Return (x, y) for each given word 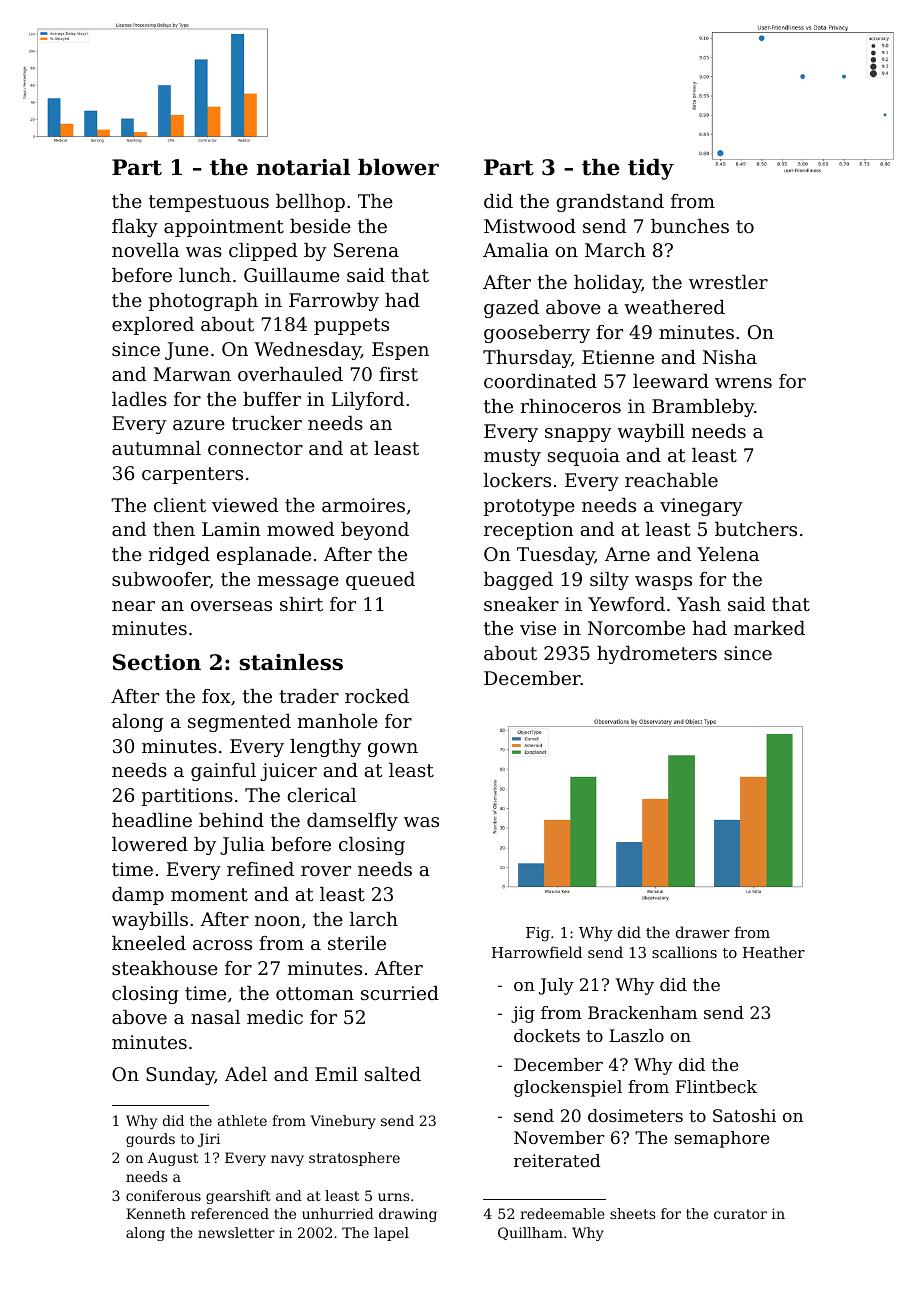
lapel (391, 1234)
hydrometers (657, 655)
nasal (215, 1017)
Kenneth (156, 1213)
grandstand (610, 203)
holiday (608, 284)
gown (393, 750)
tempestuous (209, 203)
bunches (690, 226)
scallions (684, 952)
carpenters (192, 475)
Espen (400, 351)
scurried (400, 993)
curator (740, 1214)
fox (216, 696)
